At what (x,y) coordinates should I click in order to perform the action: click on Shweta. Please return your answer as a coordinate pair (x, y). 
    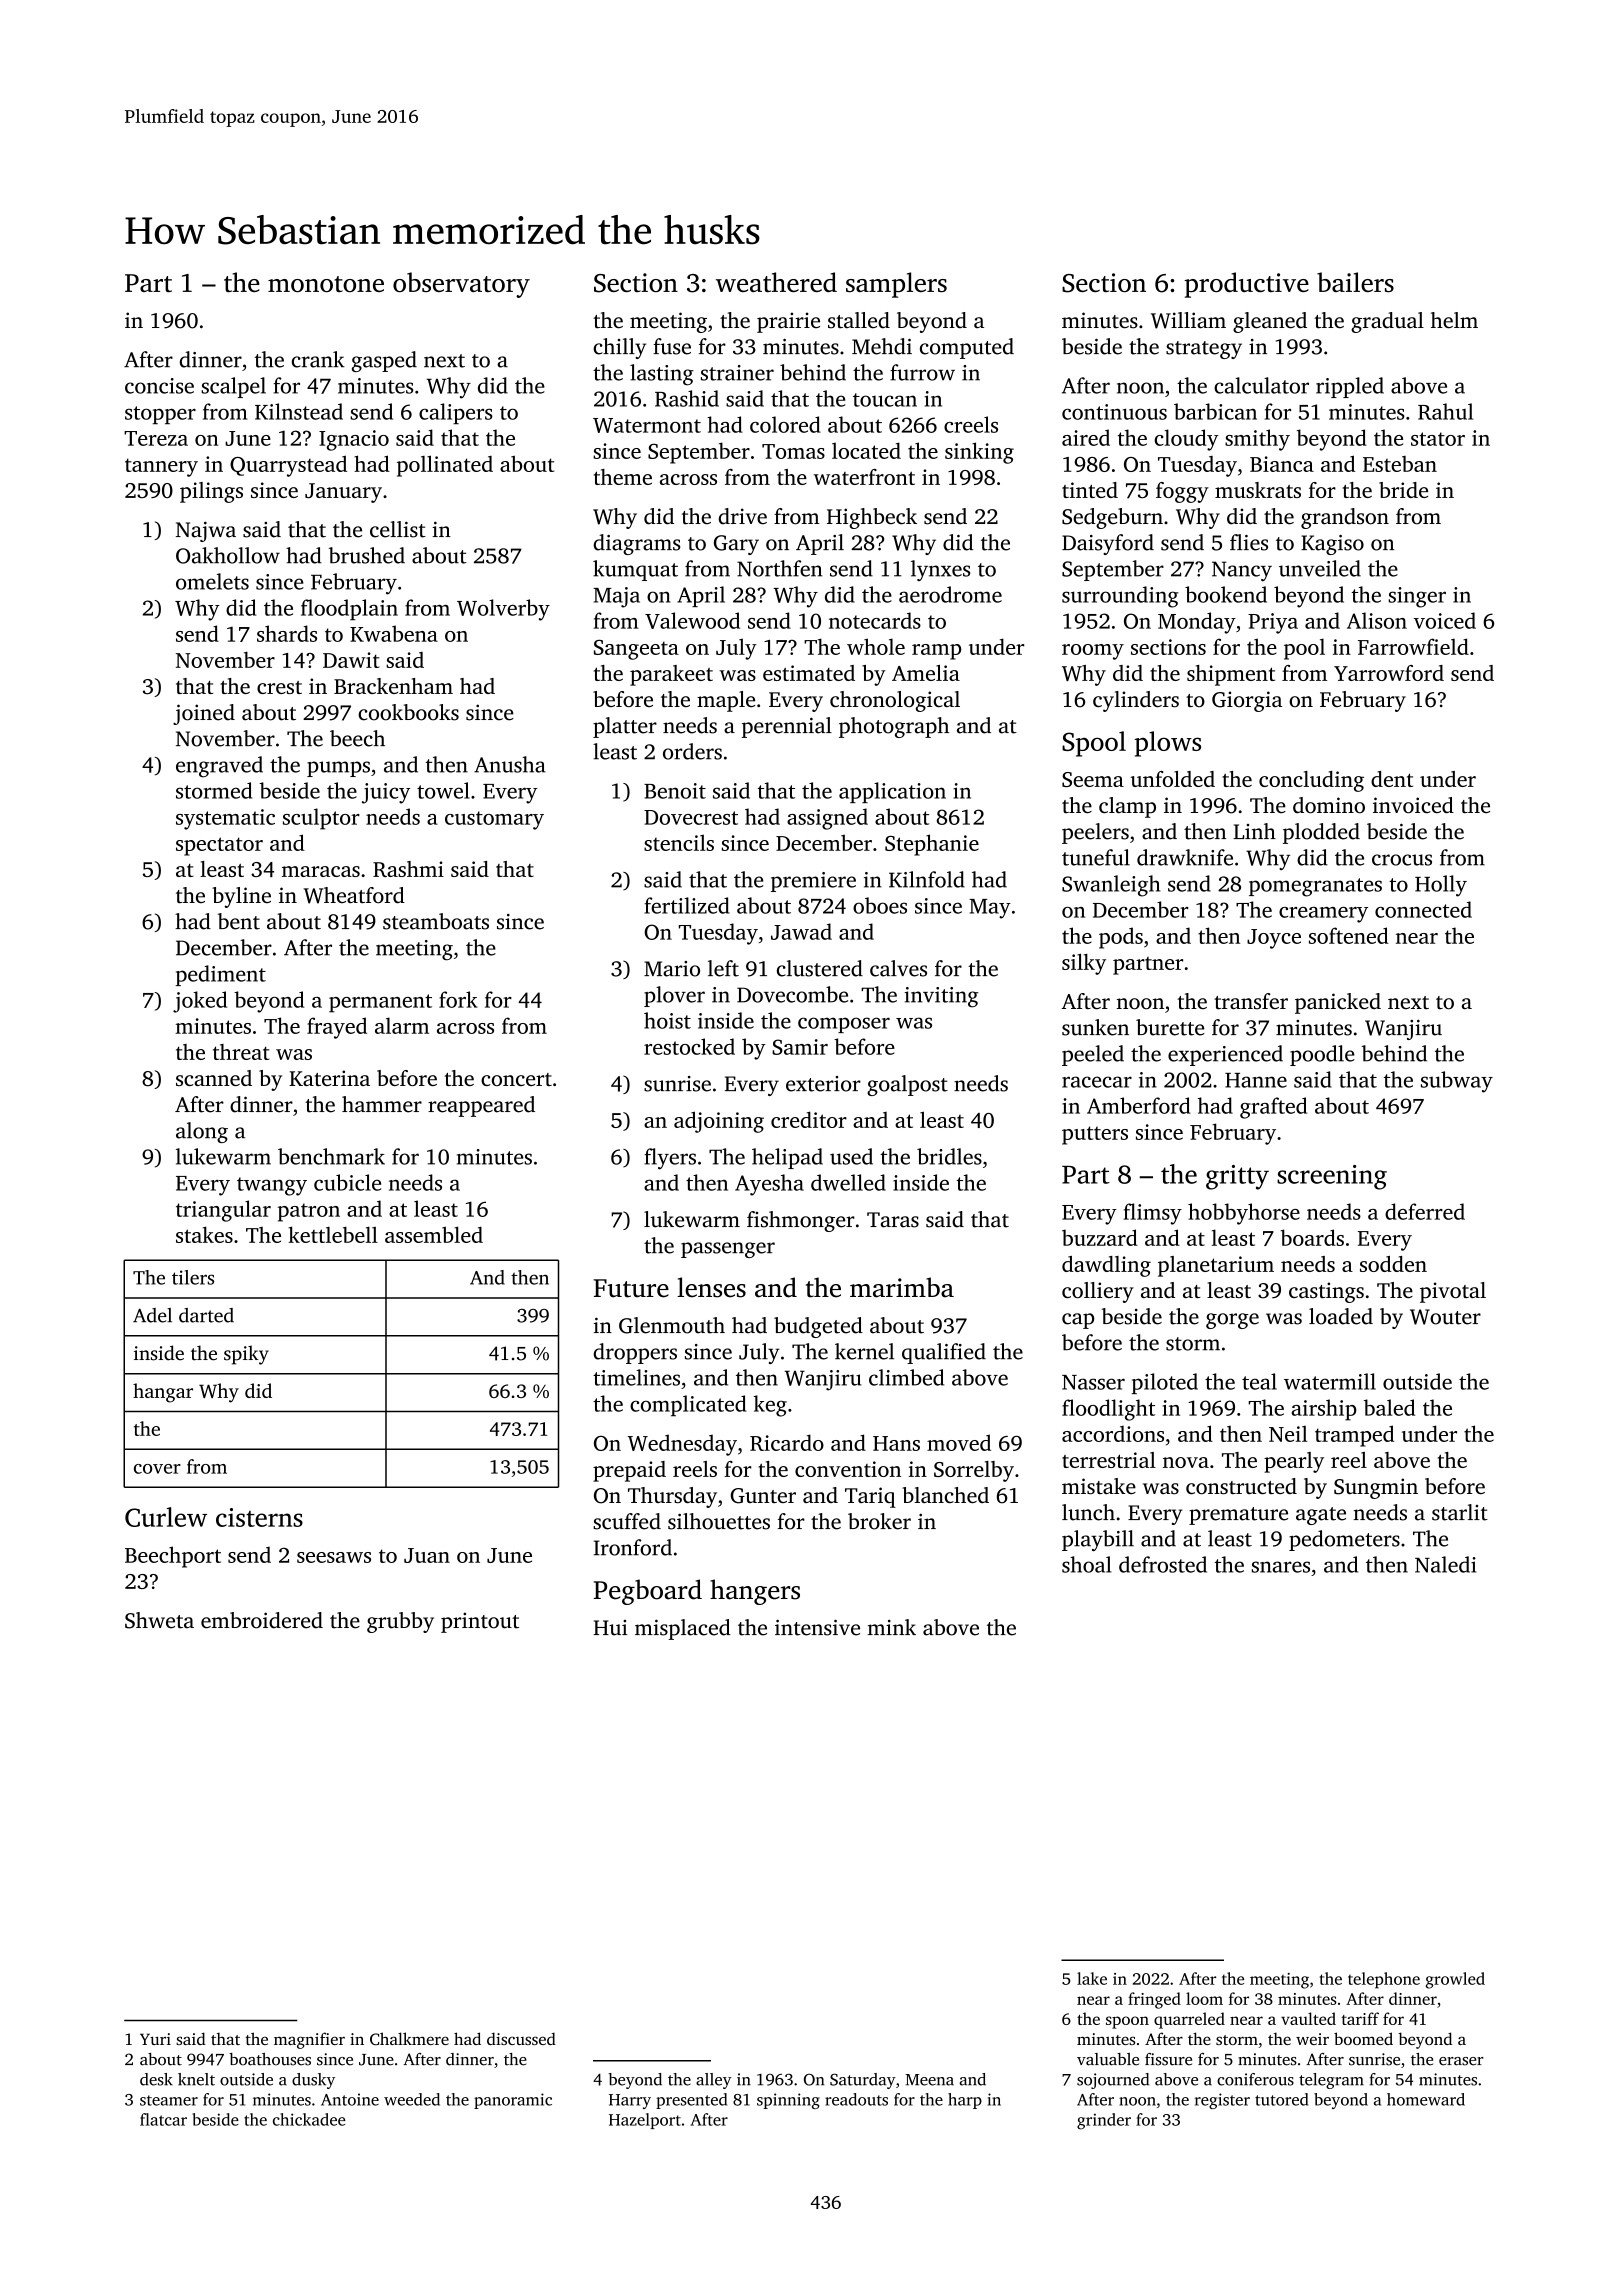
    Looking at the image, I should click on (159, 1620).
